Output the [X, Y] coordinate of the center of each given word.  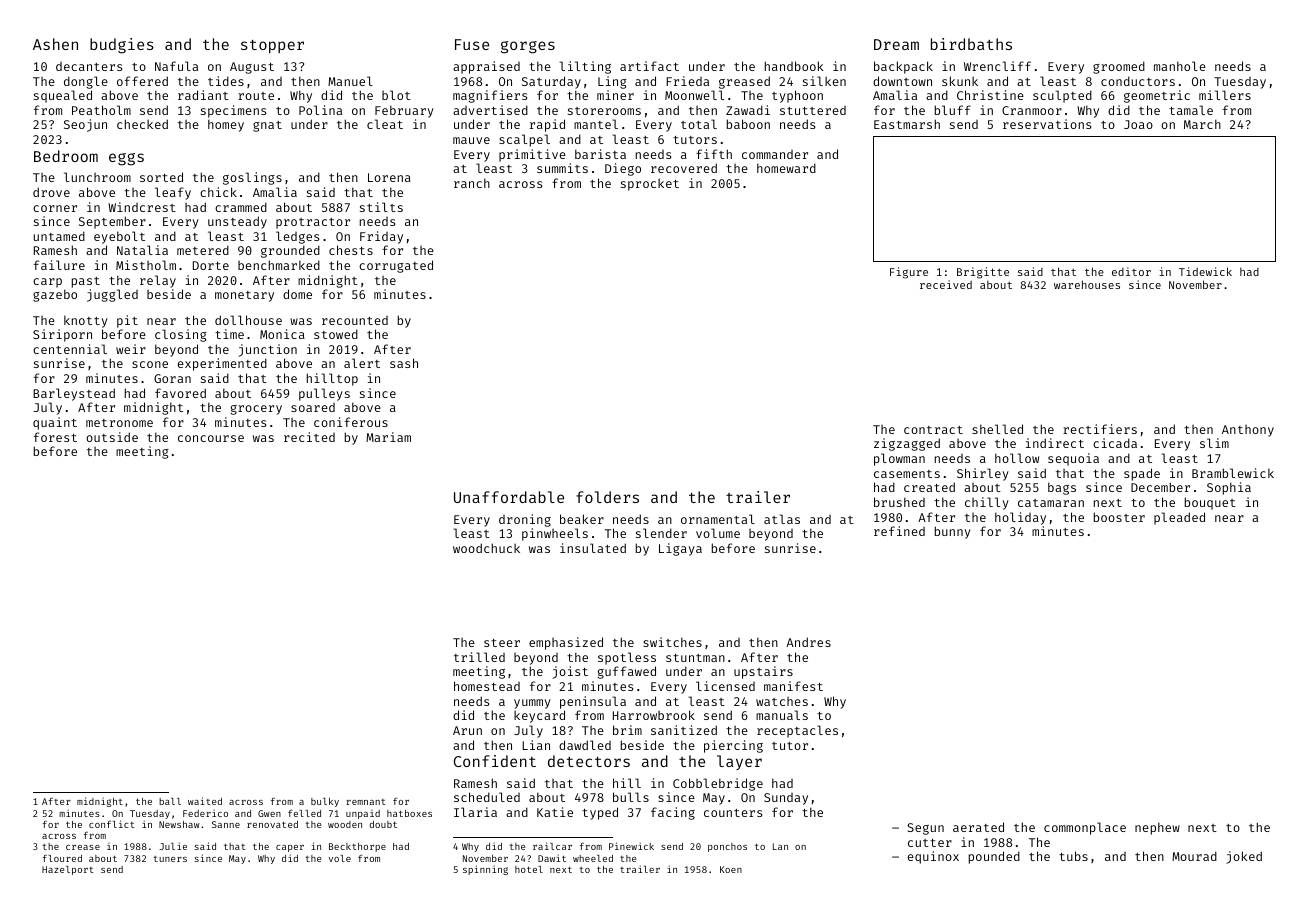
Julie [173, 846]
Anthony [1248, 431]
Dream [896, 44]
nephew [1157, 828]
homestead [487, 686]
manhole [1180, 66]
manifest [793, 686]
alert [362, 363]
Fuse [472, 44]
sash [404, 363]
